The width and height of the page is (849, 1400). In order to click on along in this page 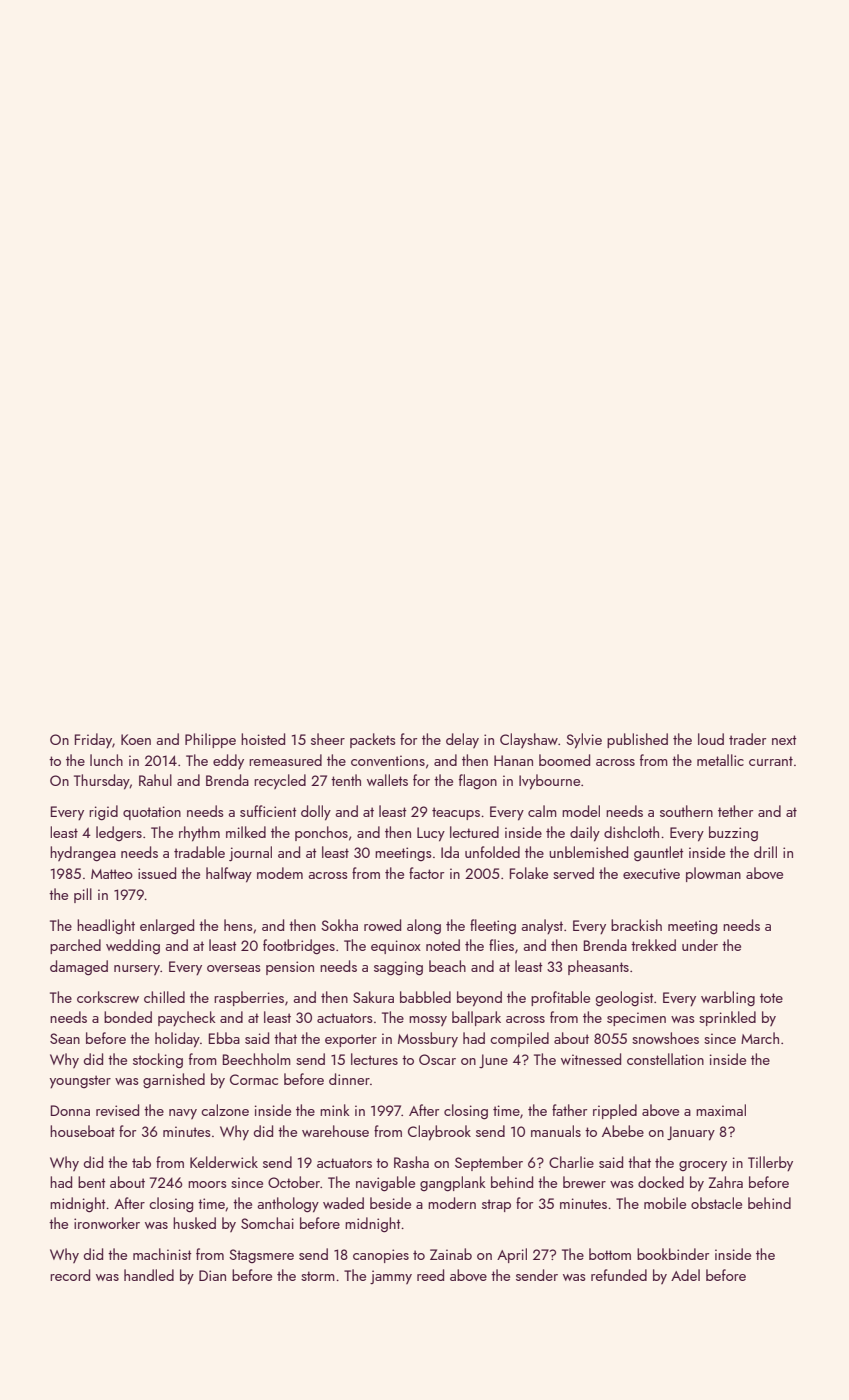, I will do `click(424, 927)`.
